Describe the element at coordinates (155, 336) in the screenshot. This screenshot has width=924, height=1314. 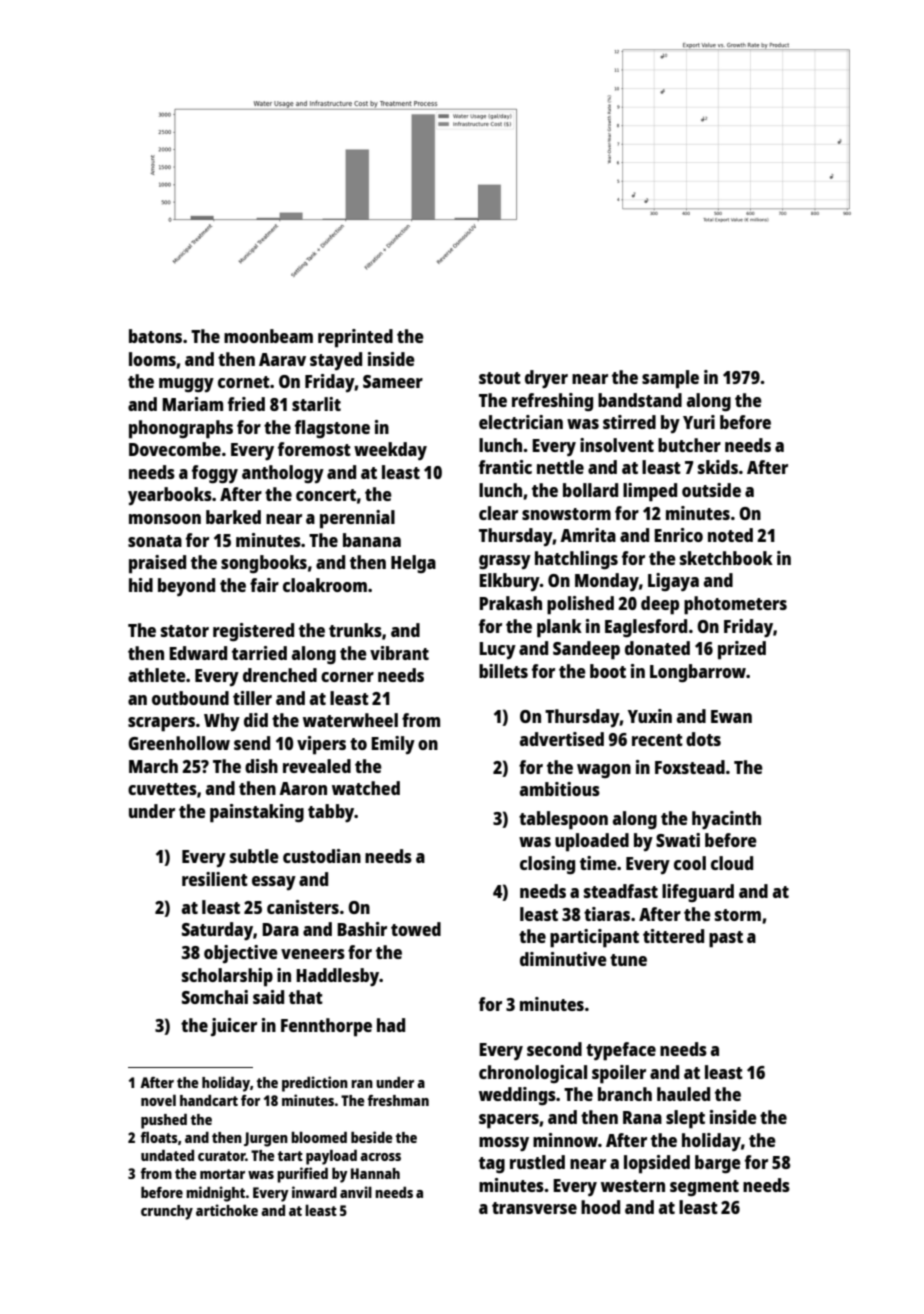
I see `batons` at that location.
